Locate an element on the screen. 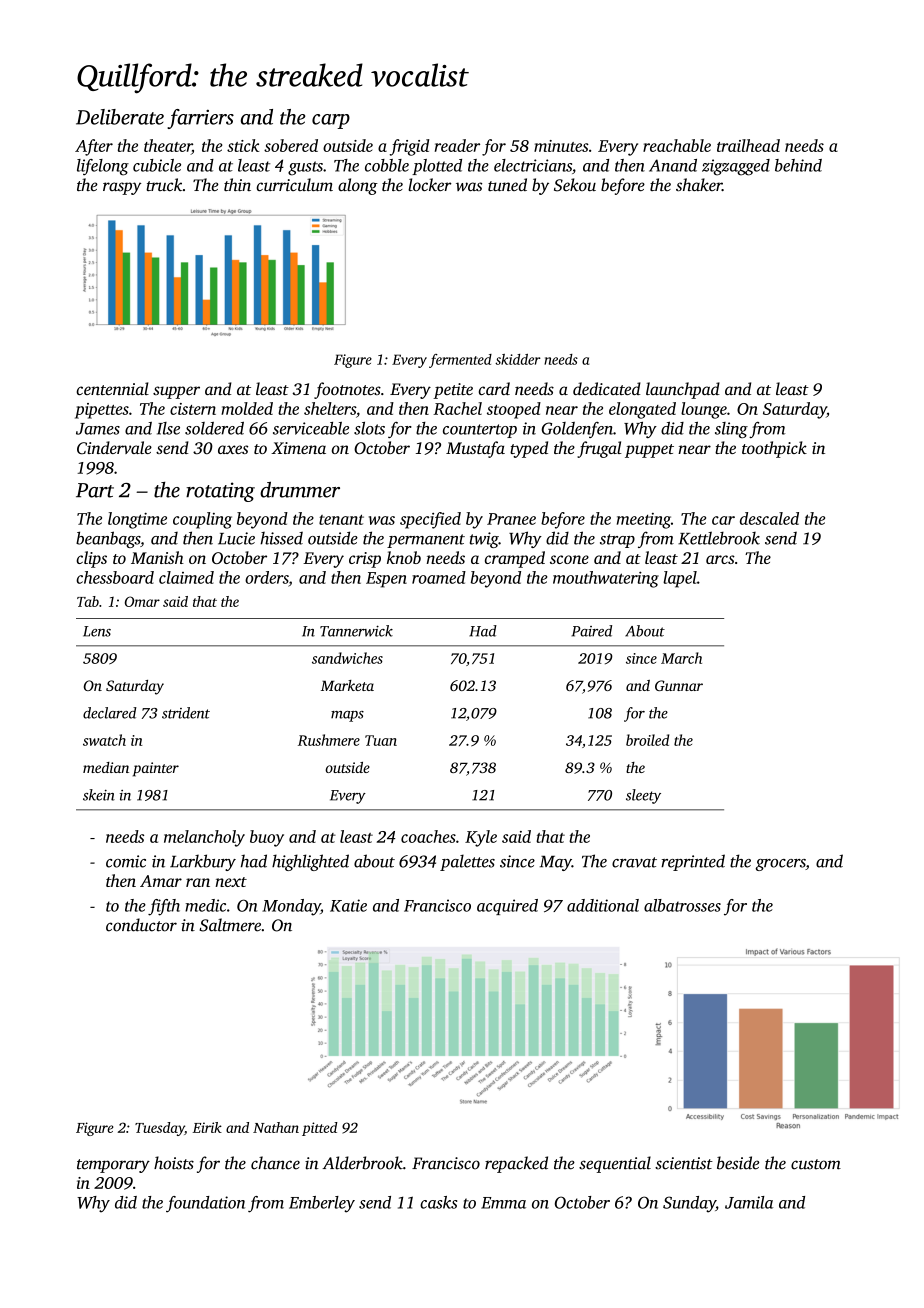  cistern is located at coordinates (193, 409).
